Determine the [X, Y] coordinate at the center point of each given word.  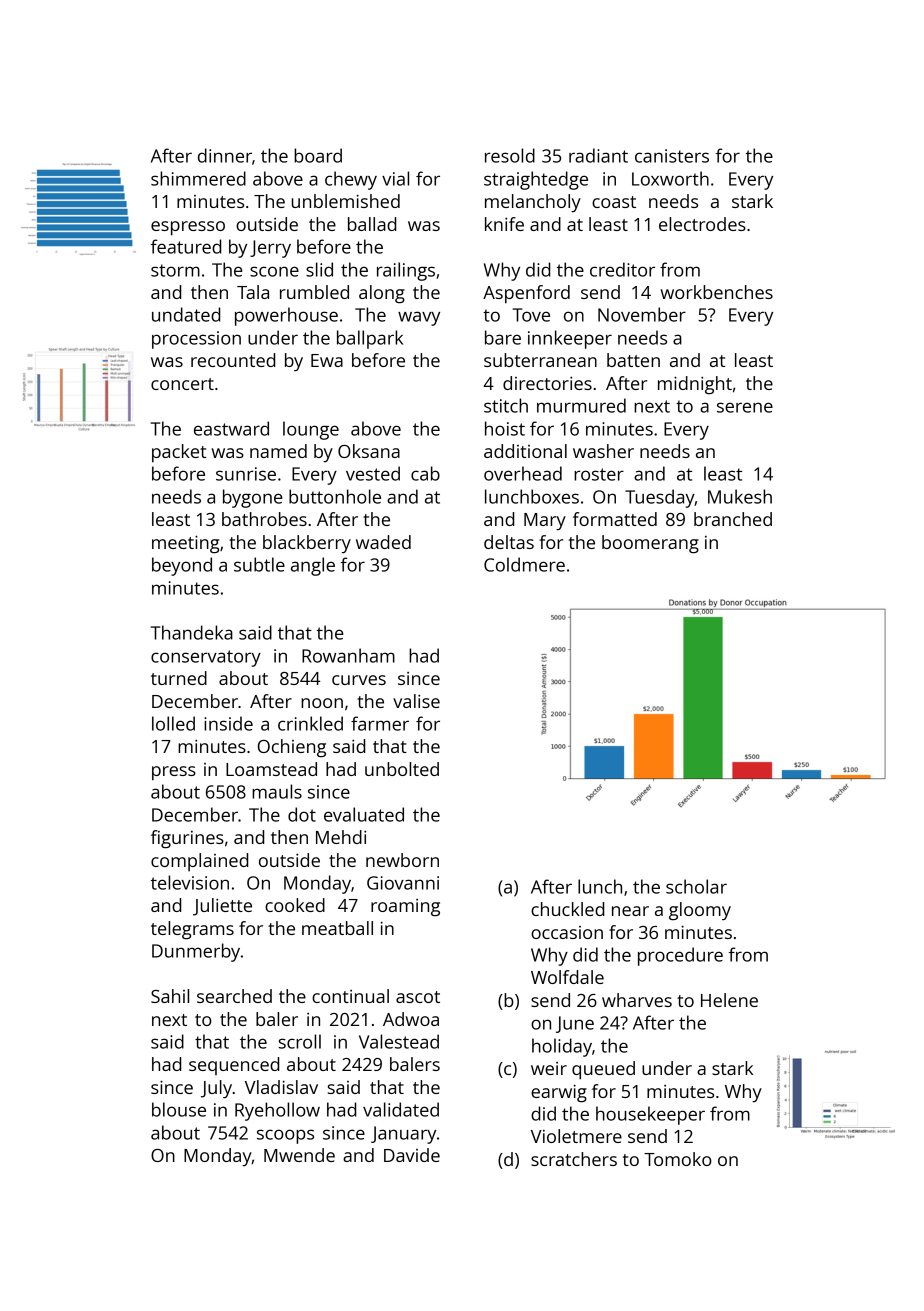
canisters [672, 156]
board [318, 155]
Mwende [299, 1155]
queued [603, 1070]
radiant [598, 155]
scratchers [574, 1159]
